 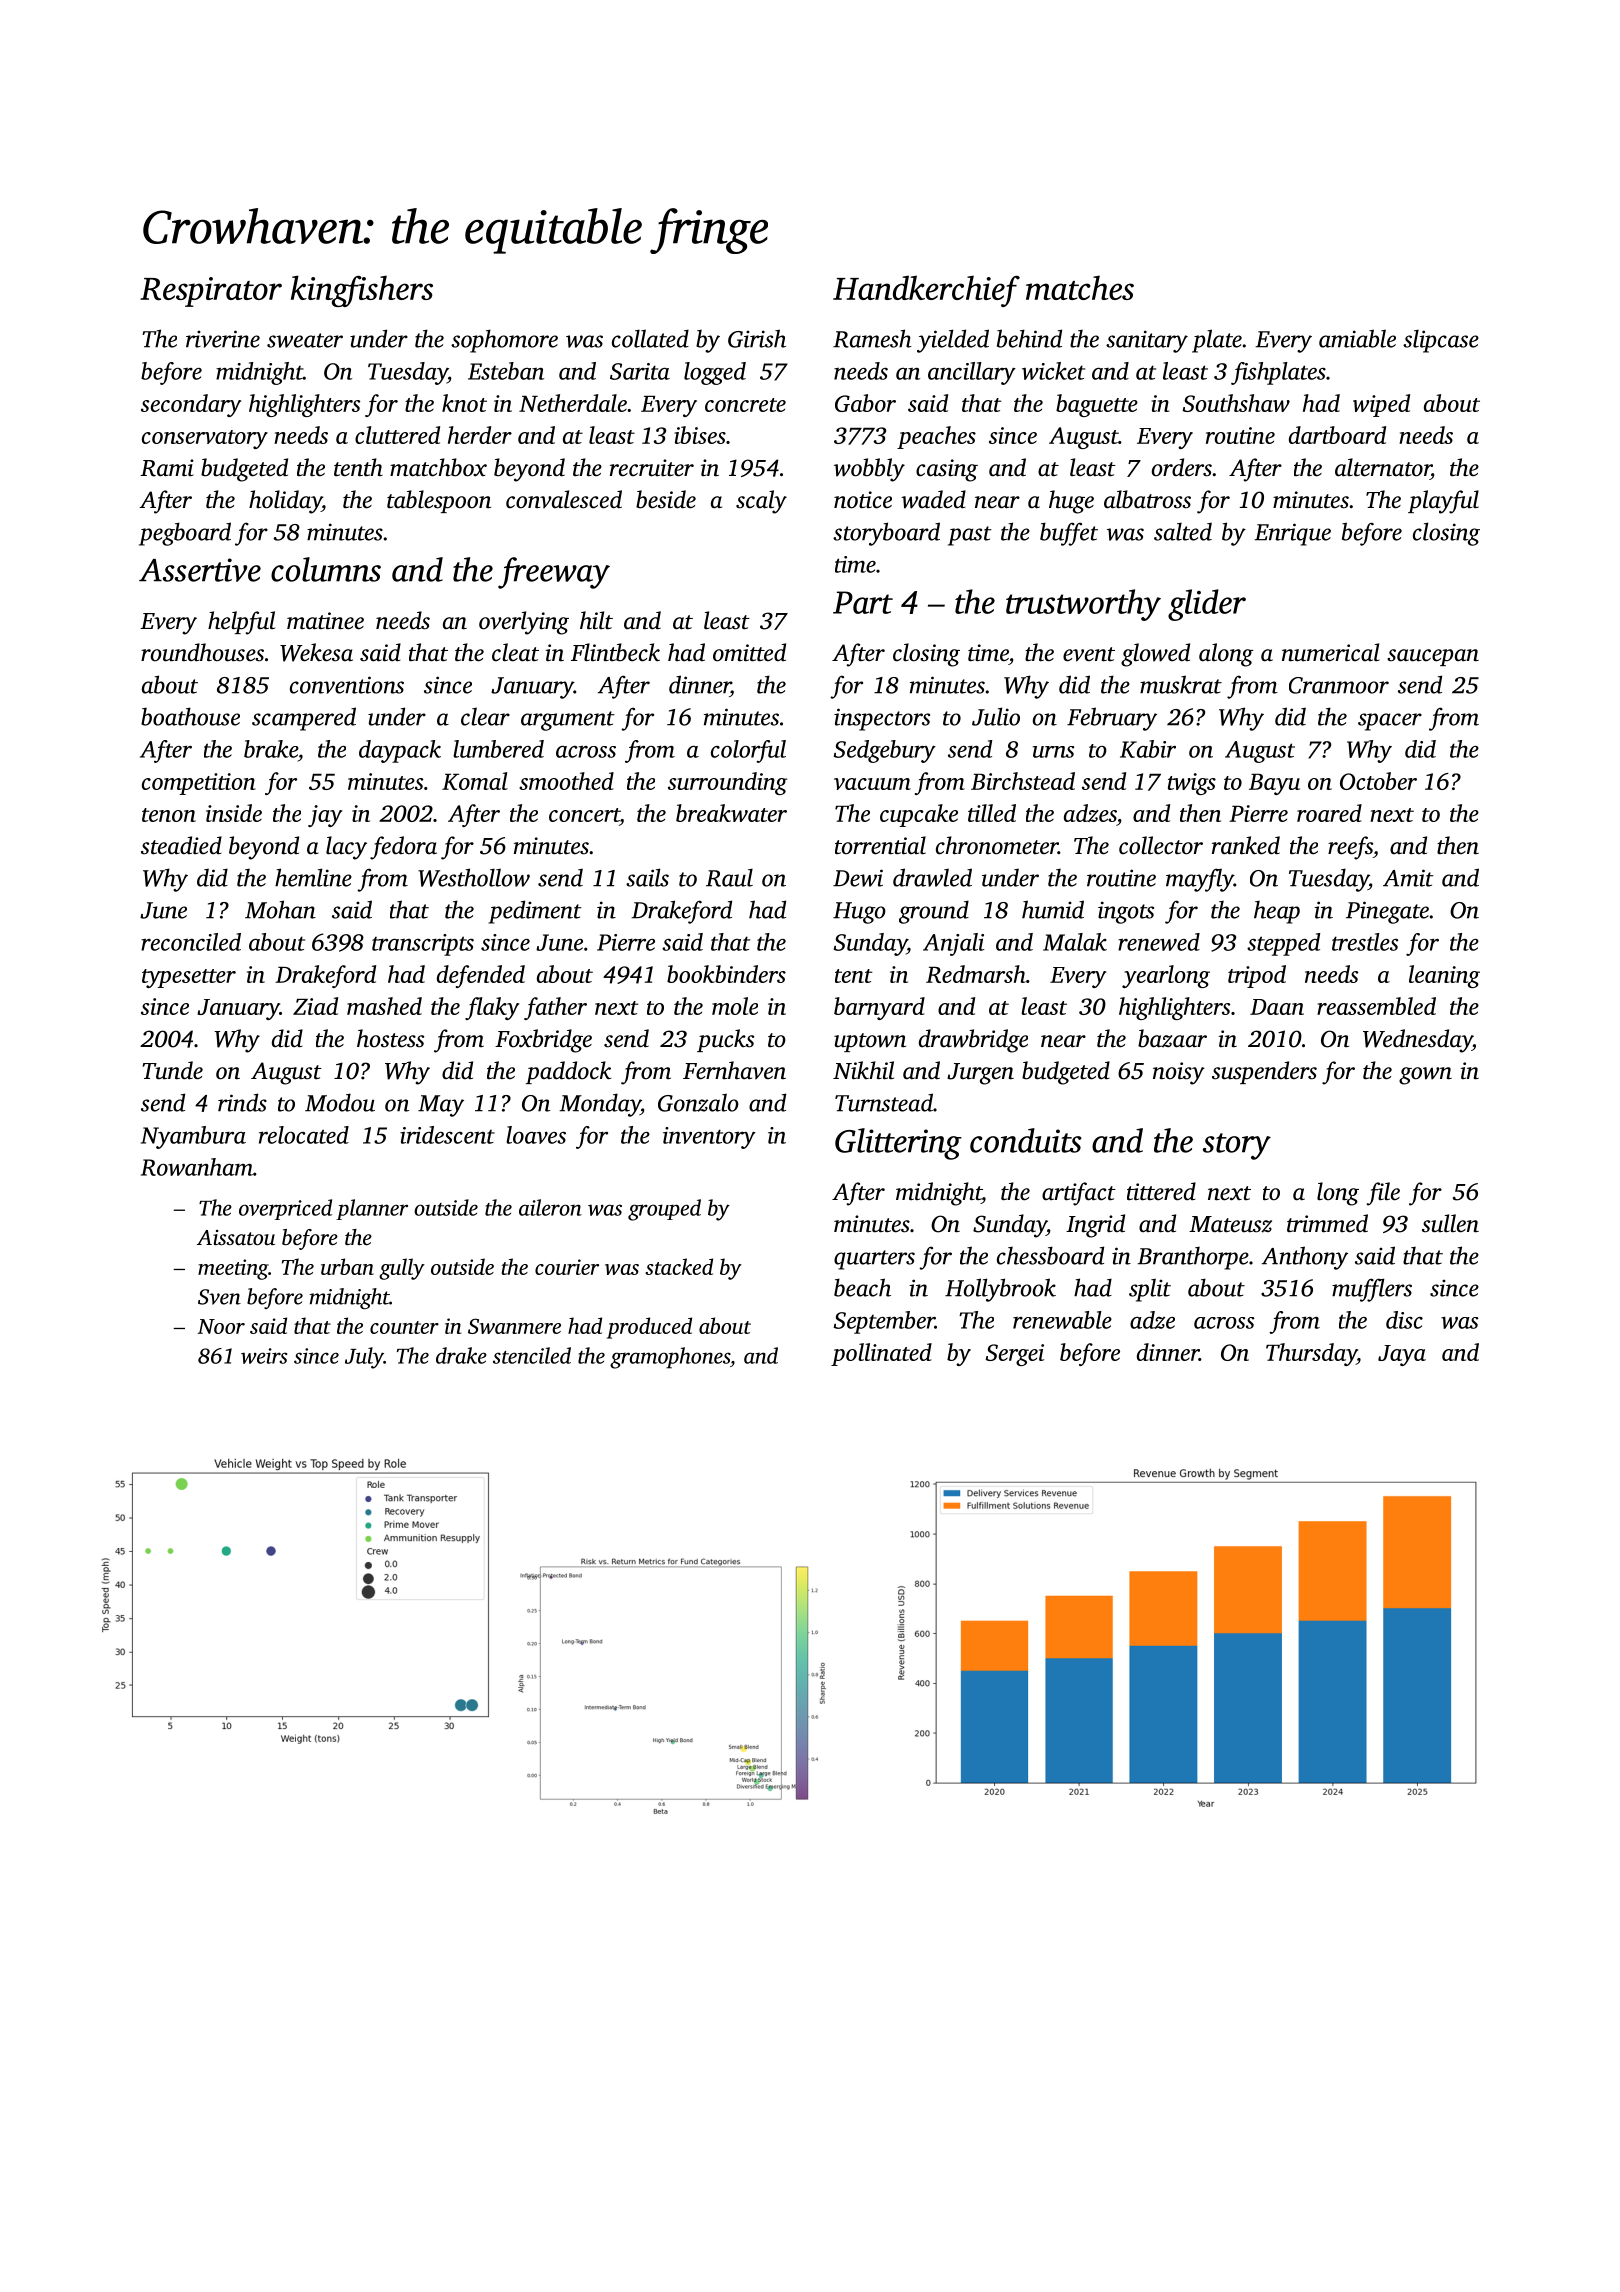 I want to click on cleat, so click(x=515, y=652).
